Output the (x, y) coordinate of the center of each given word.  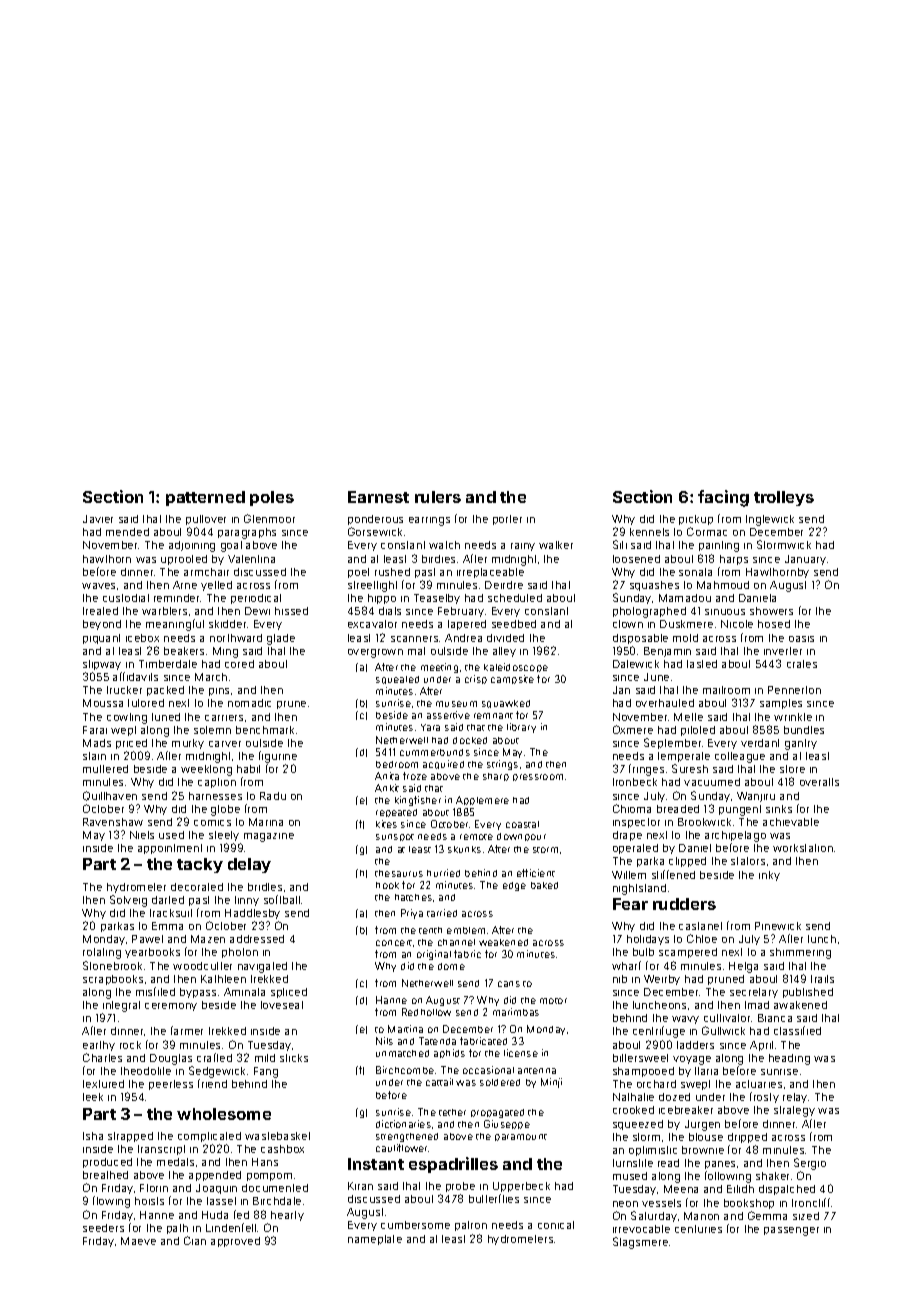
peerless (171, 1085)
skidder (227, 624)
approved (235, 1242)
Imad (757, 1005)
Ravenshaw (113, 822)
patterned (205, 498)
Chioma (632, 808)
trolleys (784, 498)
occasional (488, 1070)
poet (358, 573)
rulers (438, 497)
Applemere (482, 800)
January (805, 560)
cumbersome (415, 1225)
